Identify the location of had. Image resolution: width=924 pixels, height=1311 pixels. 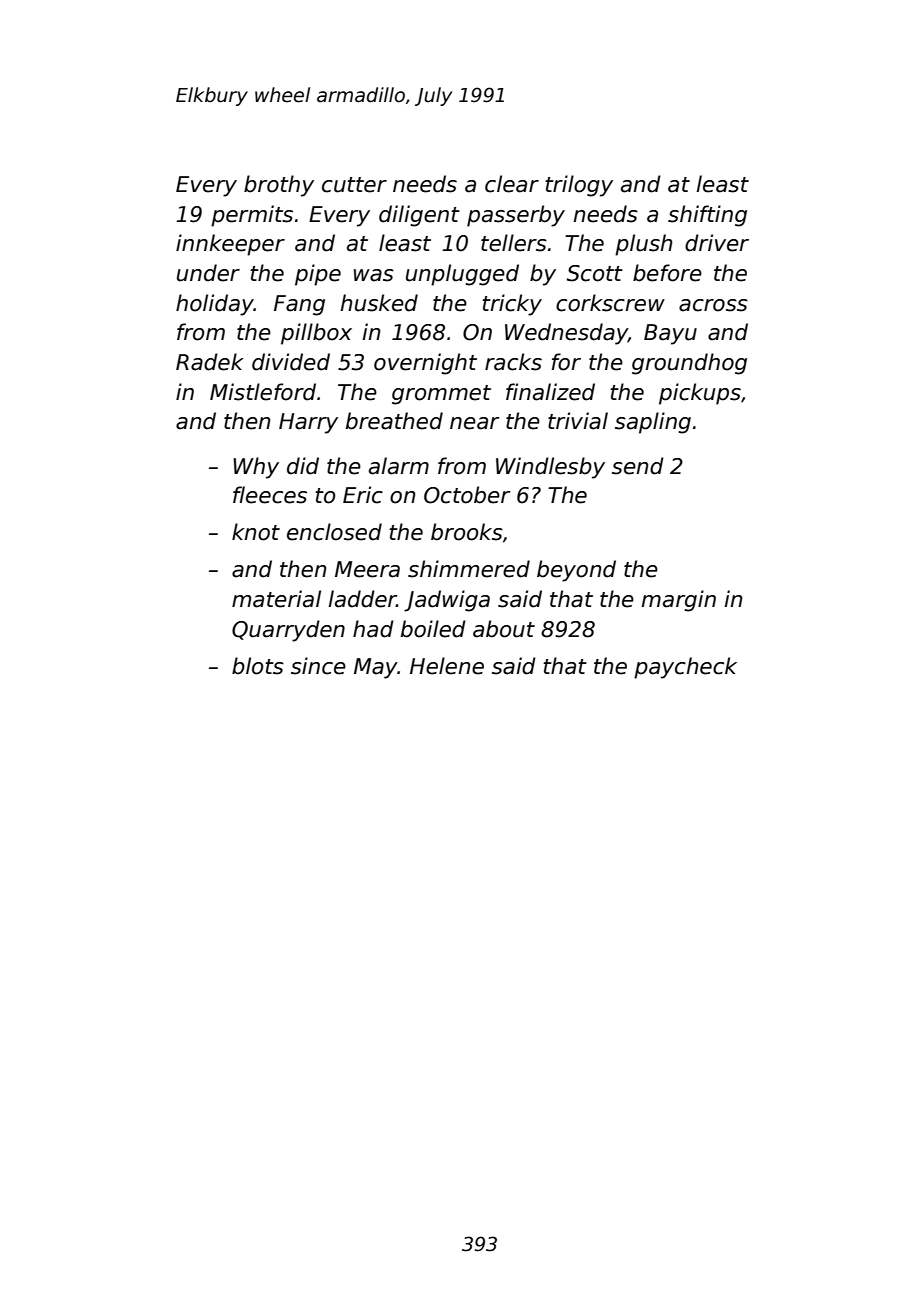
(373, 629).
